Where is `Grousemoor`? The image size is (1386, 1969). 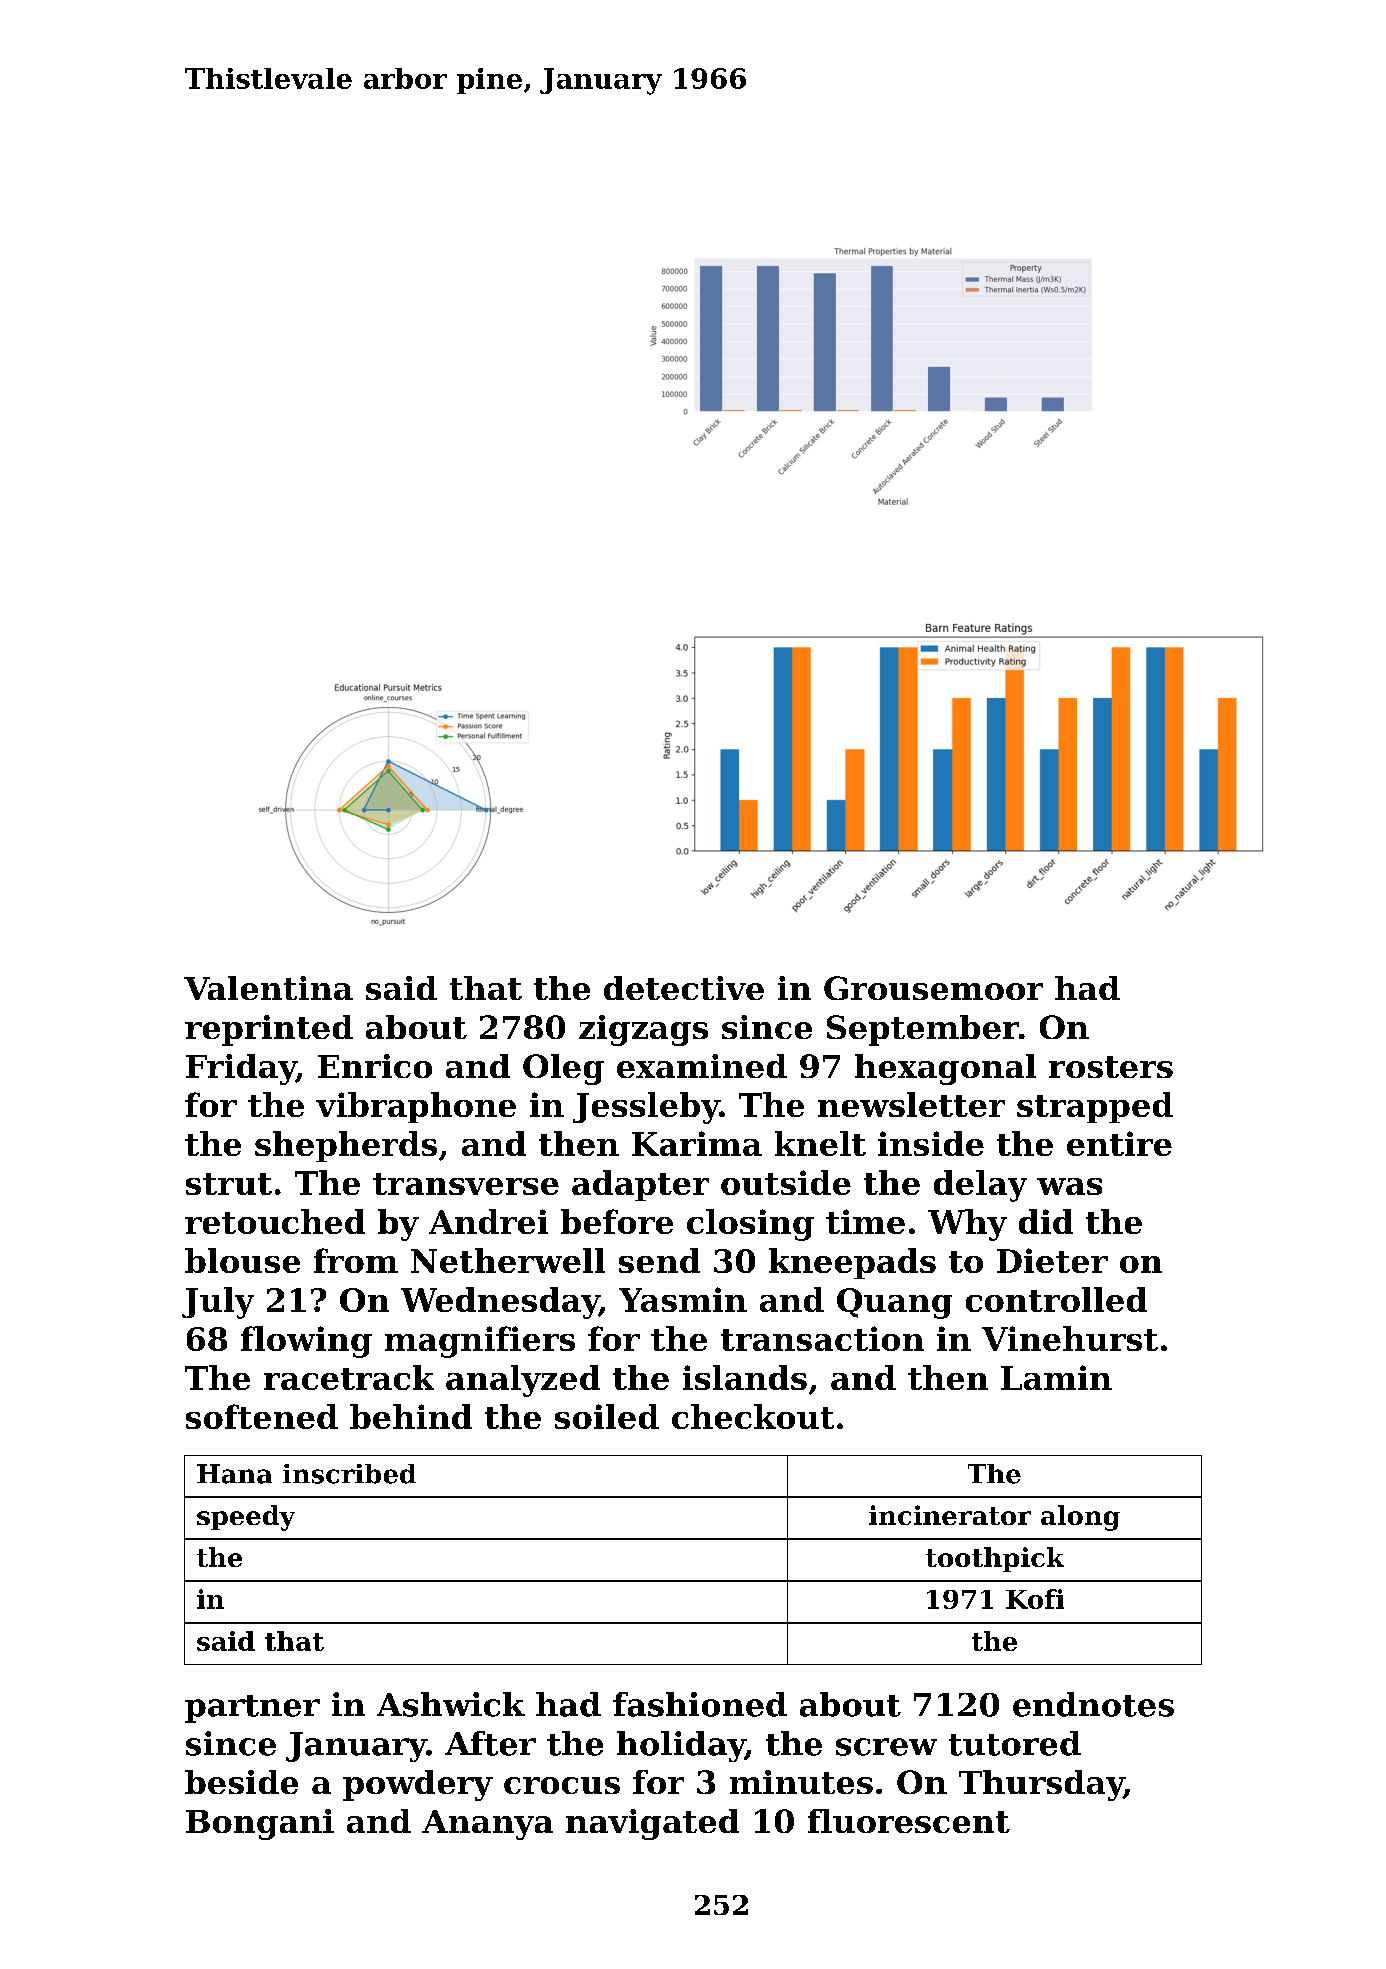
Grousemoor is located at coordinates (933, 988).
